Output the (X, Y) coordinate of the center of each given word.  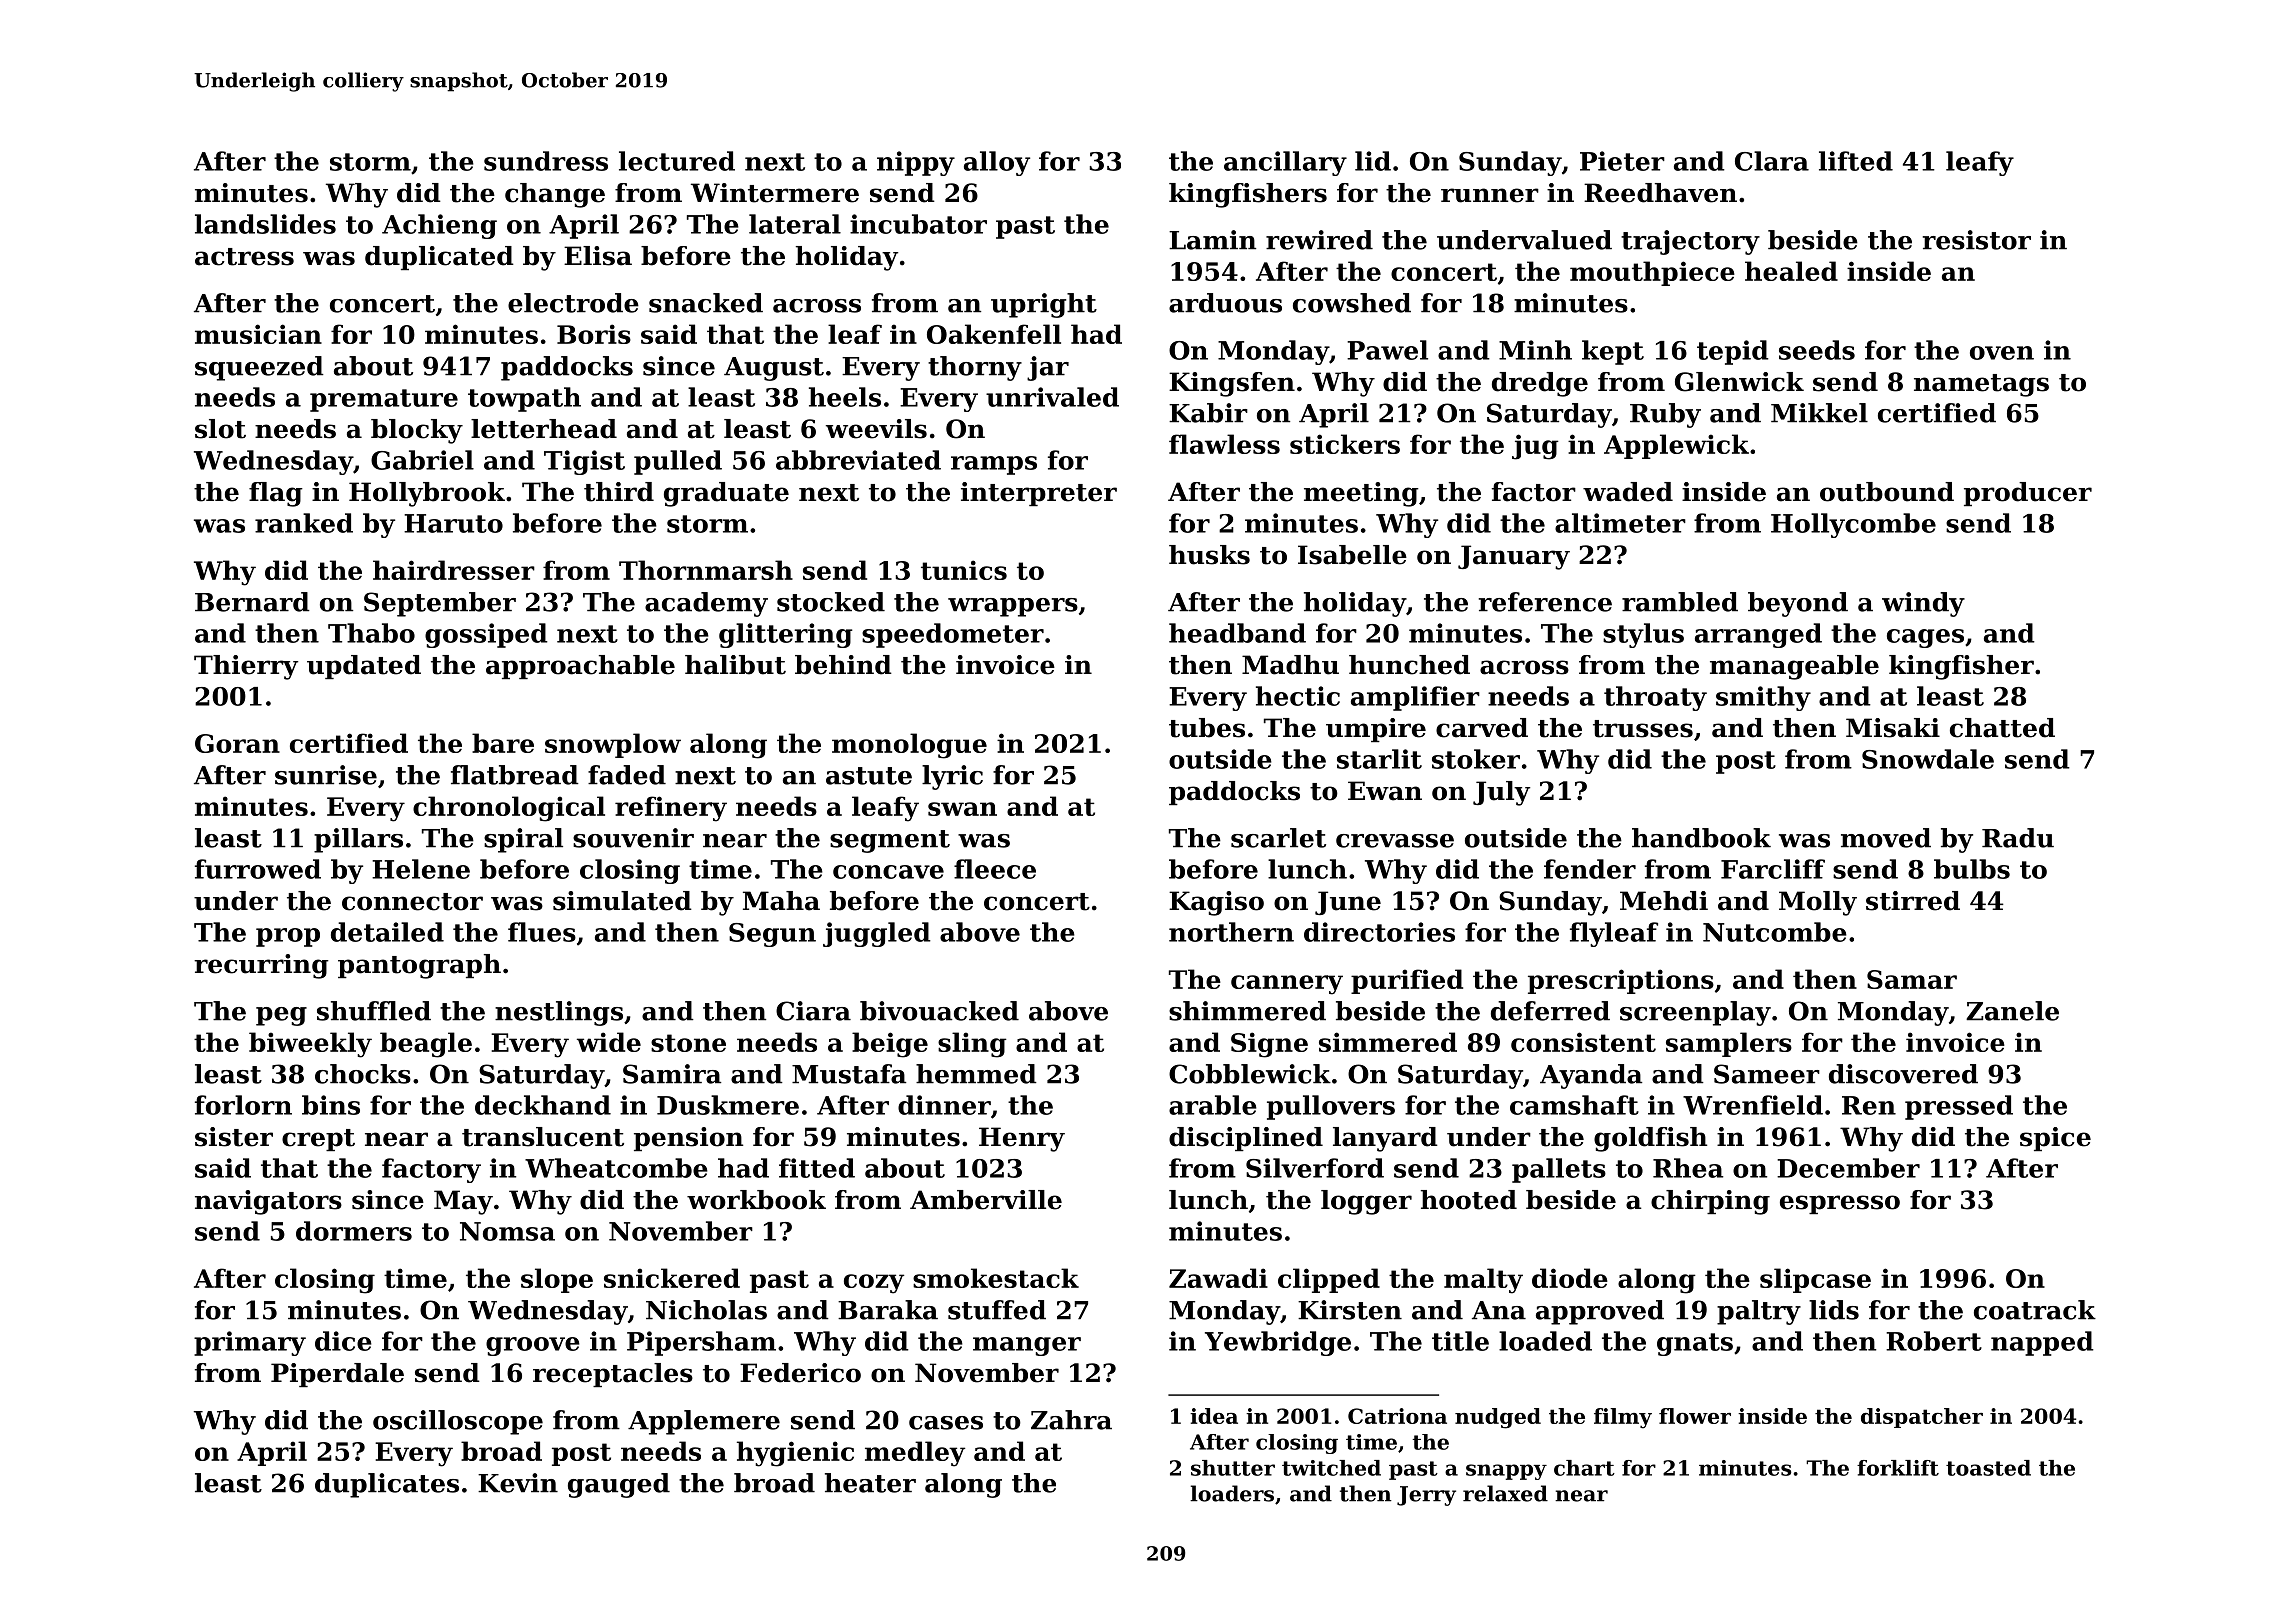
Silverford (1315, 1168)
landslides (265, 224)
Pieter (1622, 161)
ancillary (1285, 163)
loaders (1232, 1493)
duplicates (387, 1485)
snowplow (613, 745)
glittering (785, 635)
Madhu (1290, 665)
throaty (1655, 698)
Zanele (2012, 1011)
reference (1545, 602)
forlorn (243, 1105)
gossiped (486, 635)
